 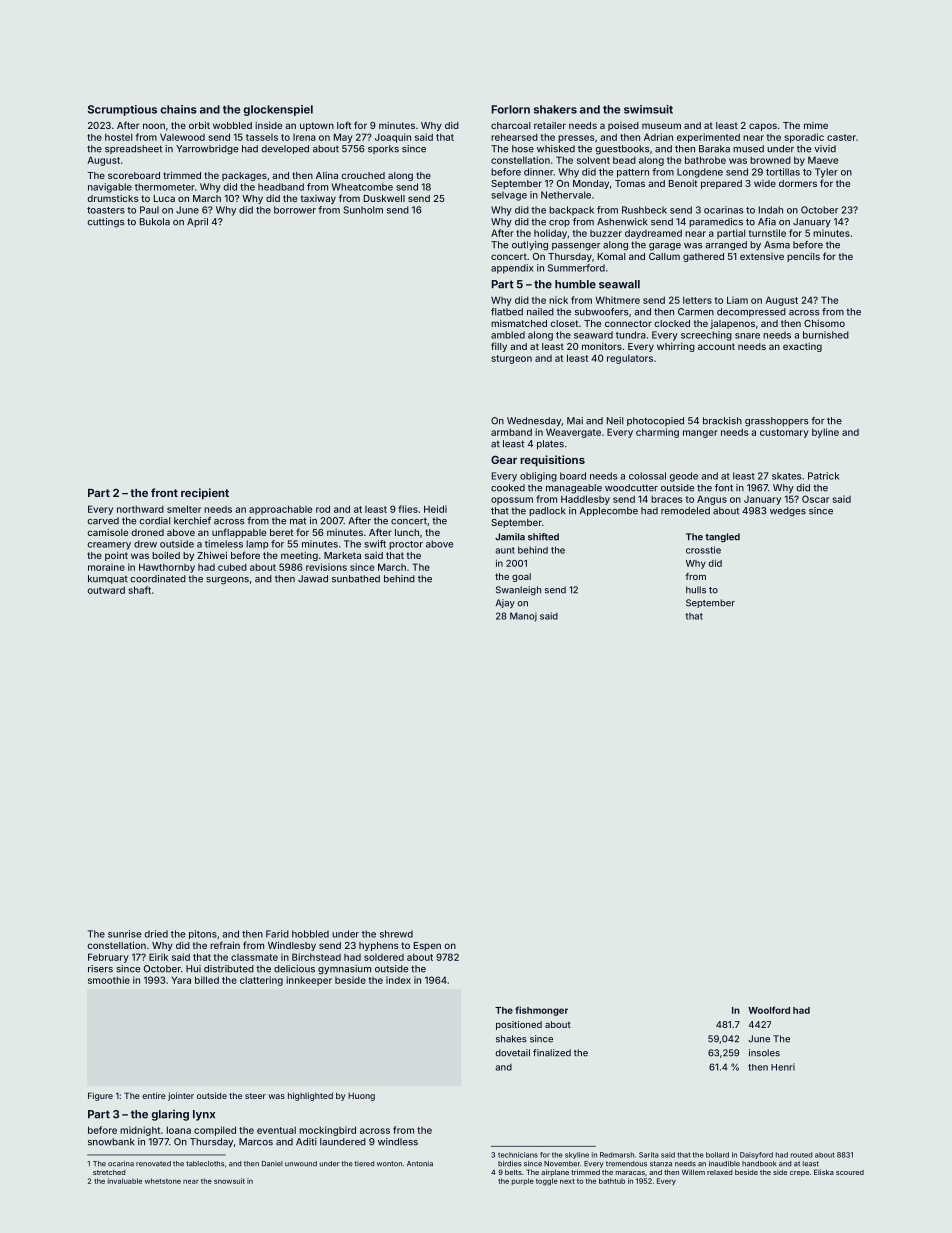 I want to click on approachable, so click(x=280, y=510).
